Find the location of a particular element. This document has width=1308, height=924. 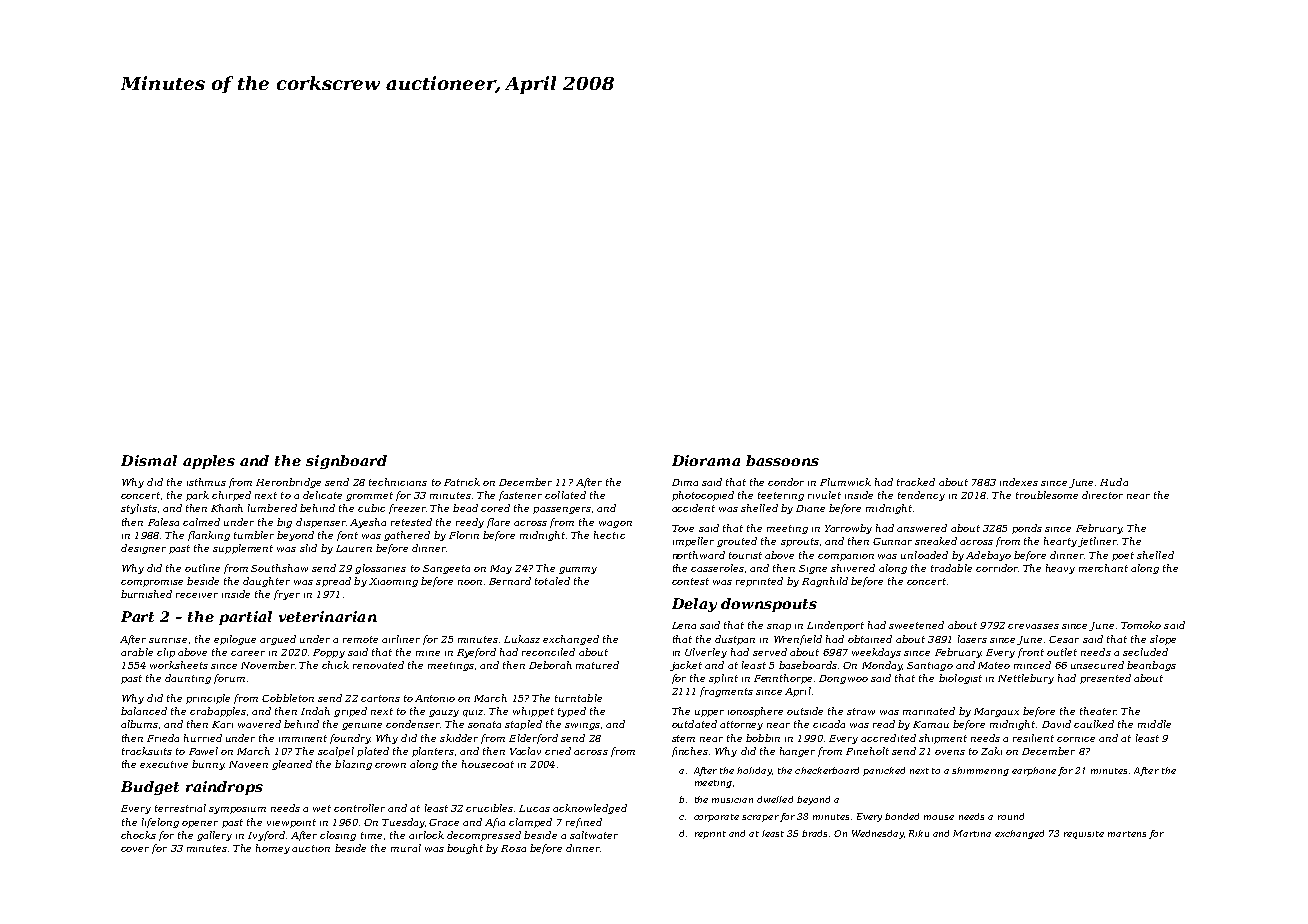

Dismal is located at coordinates (149, 460).
